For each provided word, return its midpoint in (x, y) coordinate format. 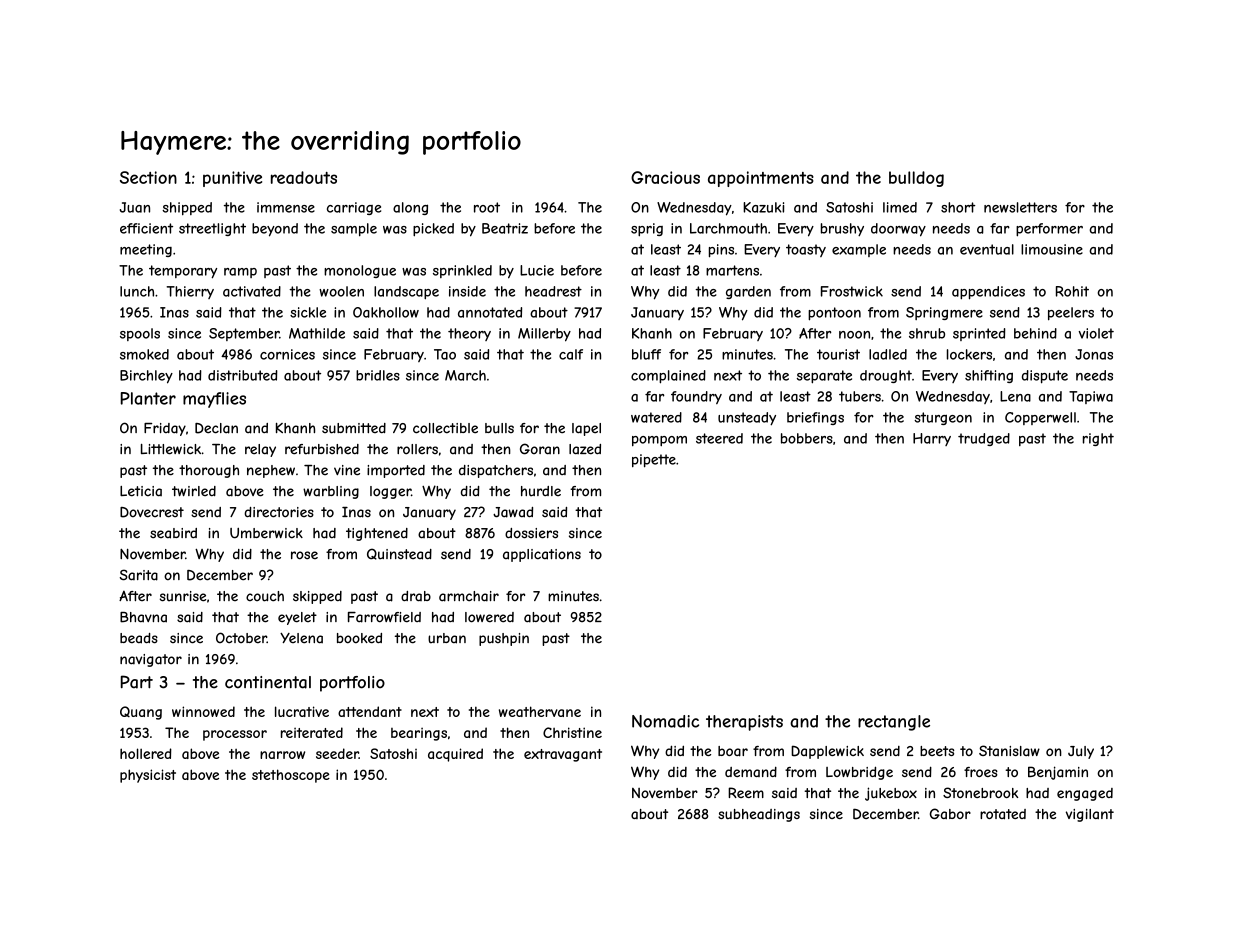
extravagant (563, 755)
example (859, 250)
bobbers (807, 438)
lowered (489, 617)
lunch (137, 291)
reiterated (312, 732)
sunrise (183, 596)
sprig (647, 229)
